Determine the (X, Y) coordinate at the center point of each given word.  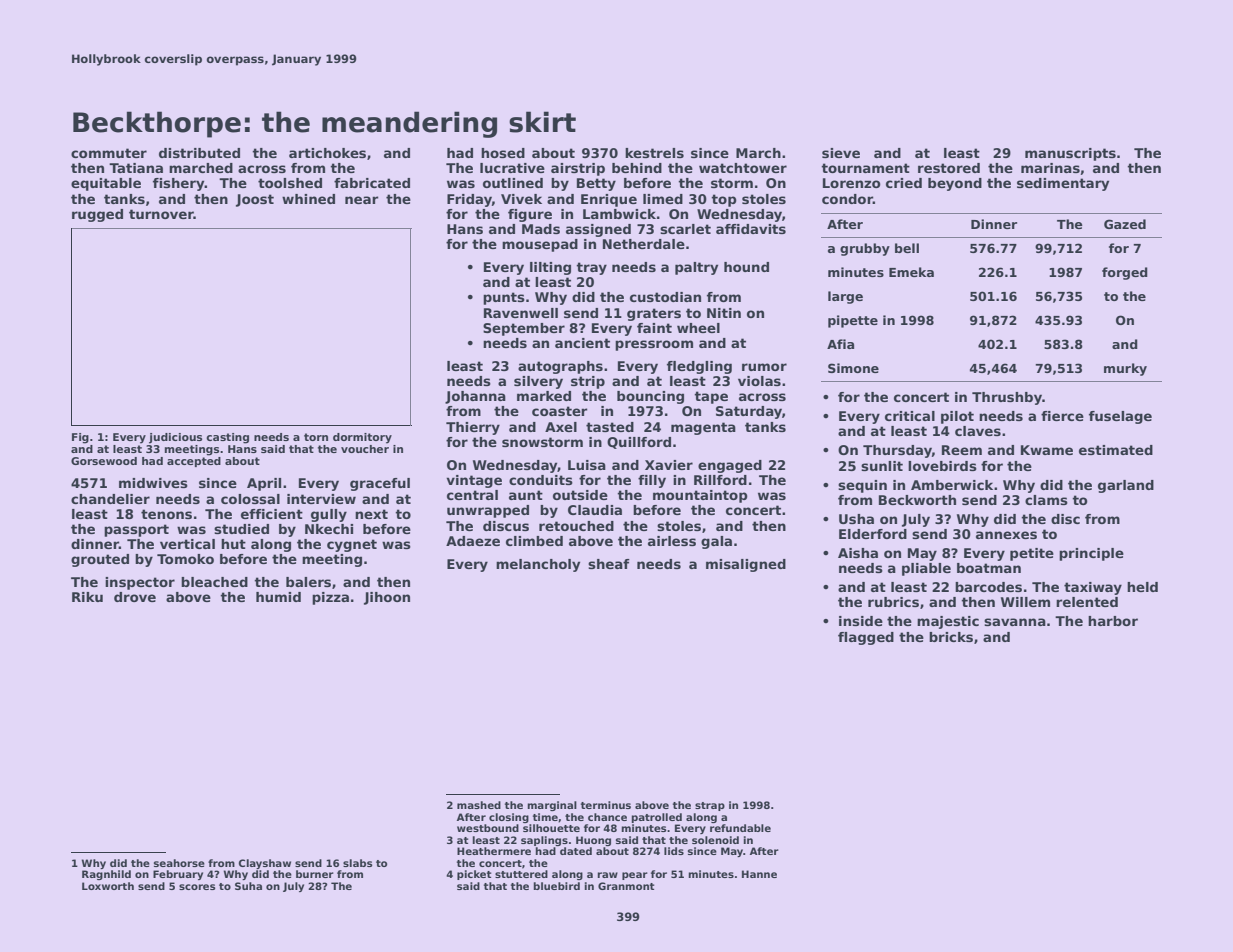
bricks (951, 637)
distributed (199, 153)
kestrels (654, 153)
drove (135, 597)
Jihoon (387, 598)
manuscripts (1070, 154)
